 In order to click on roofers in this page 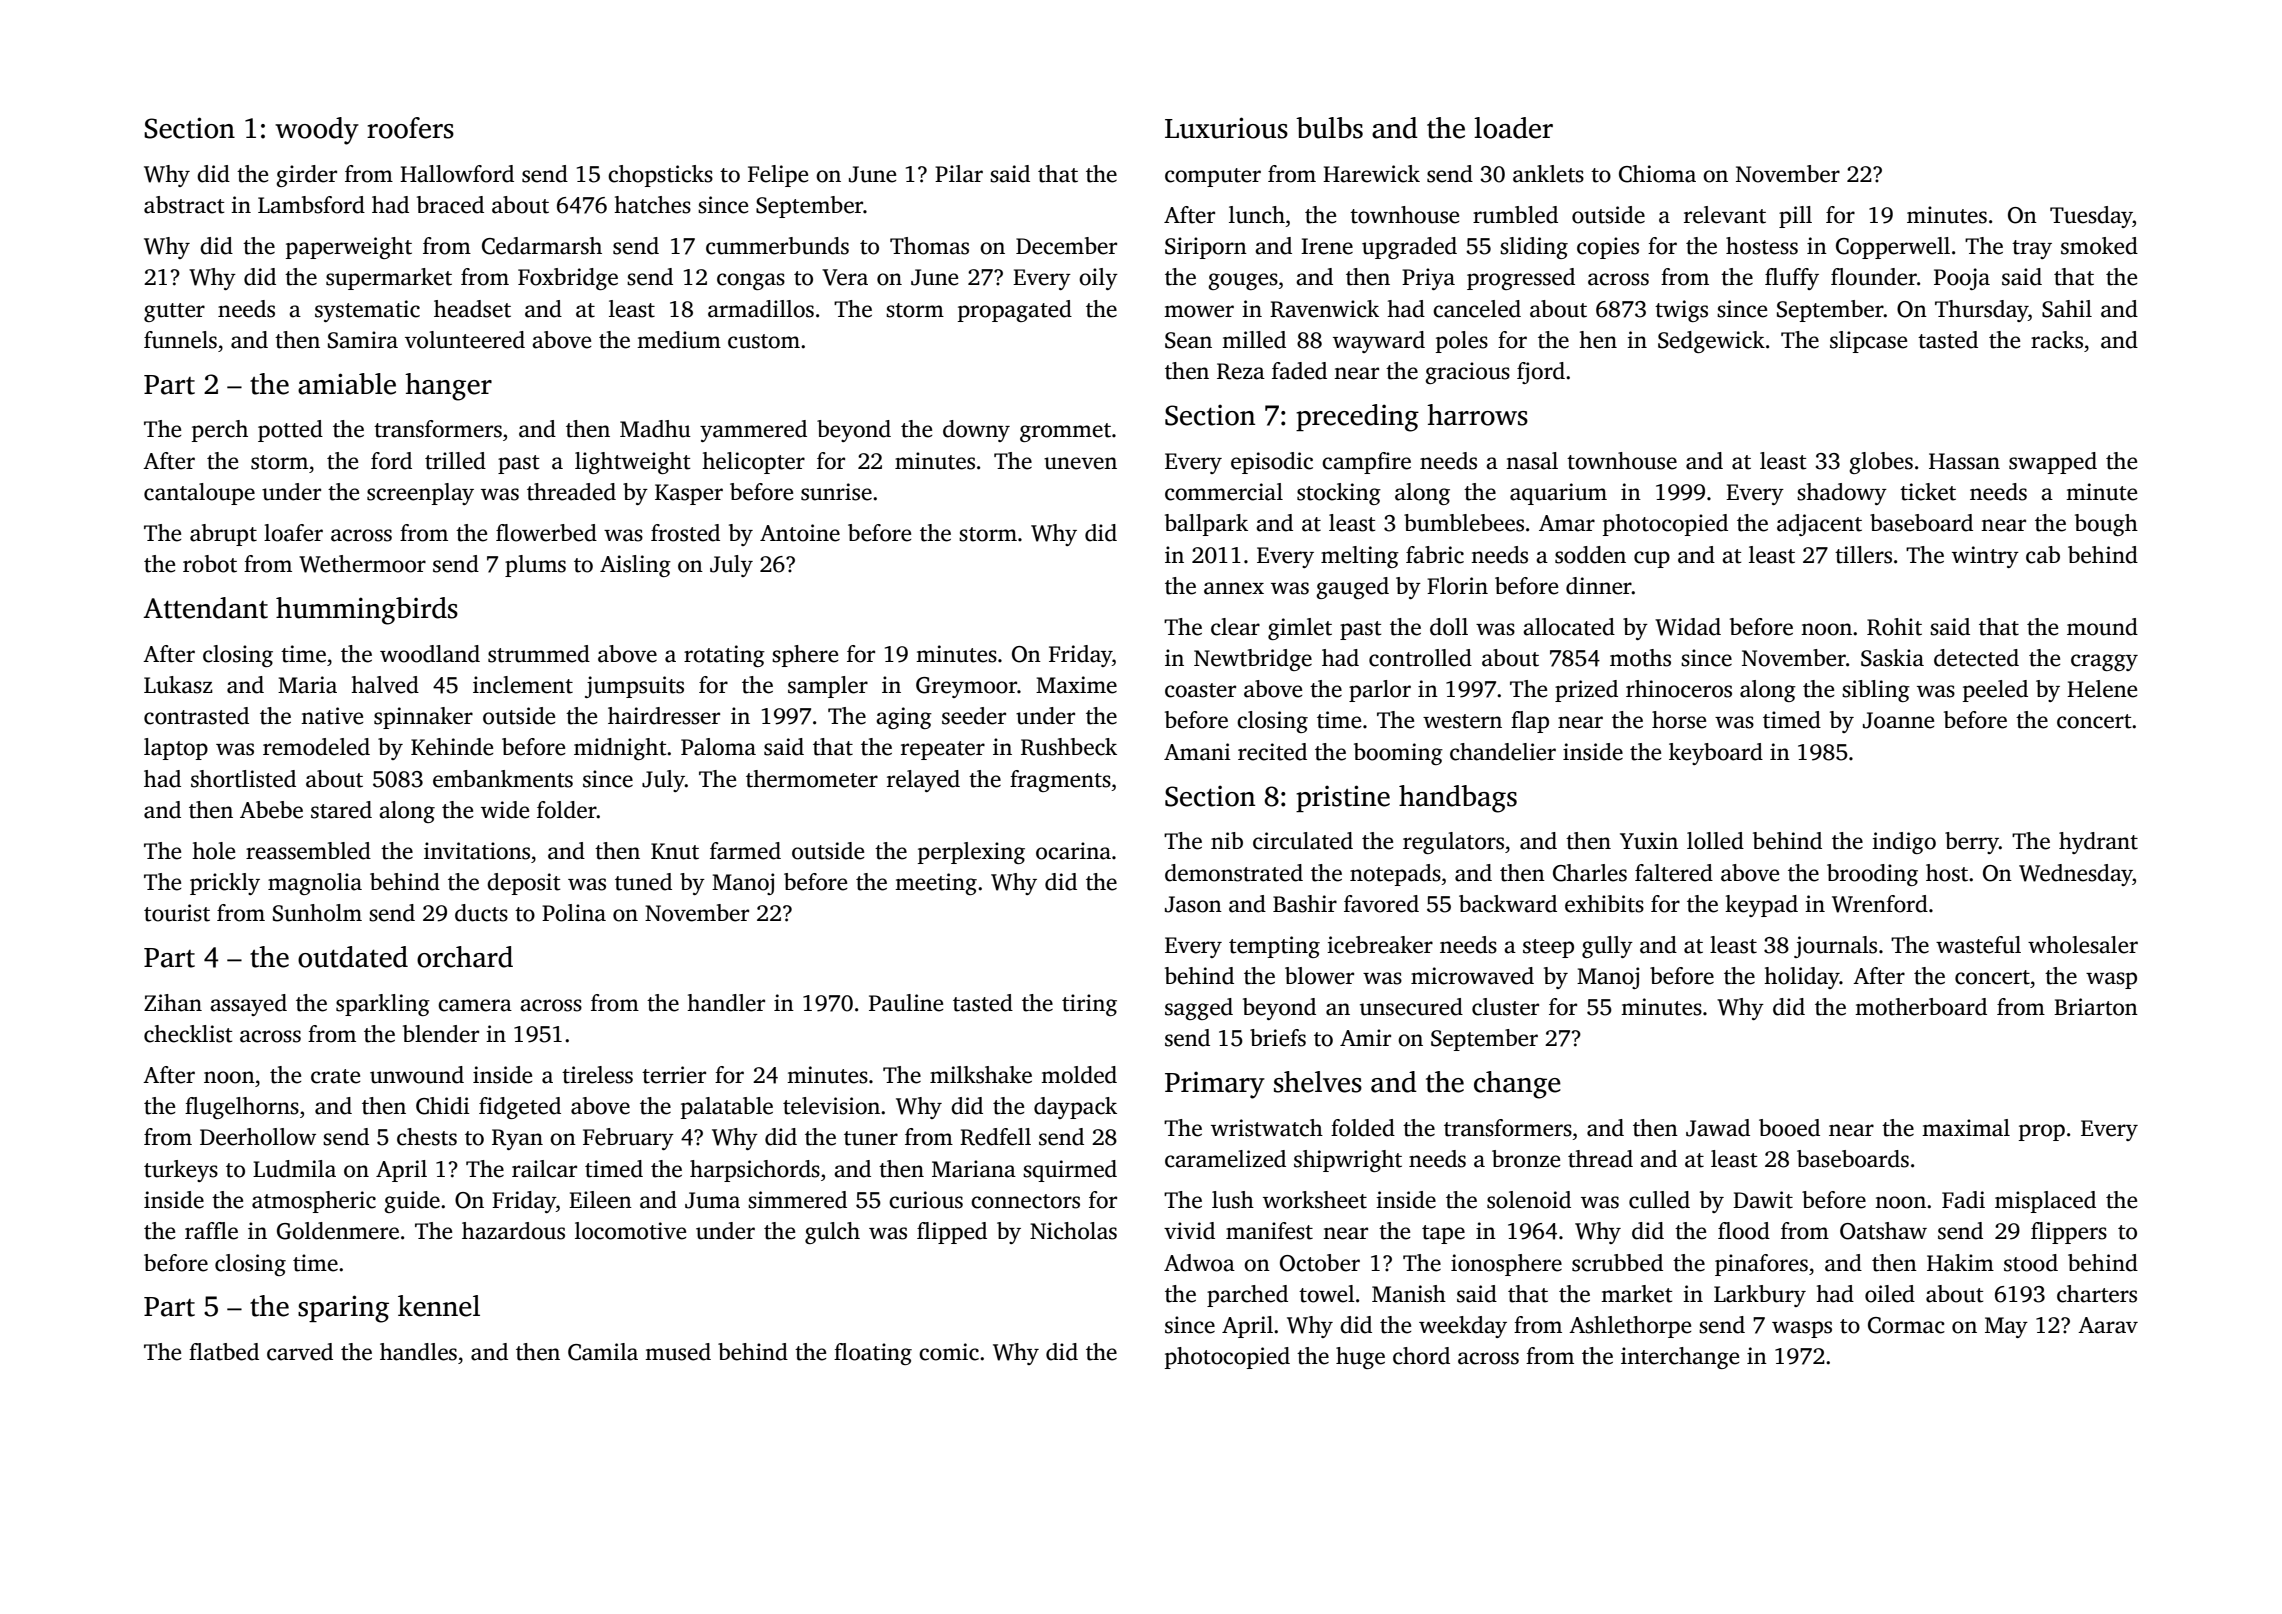, I will do `click(410, 128)`.
